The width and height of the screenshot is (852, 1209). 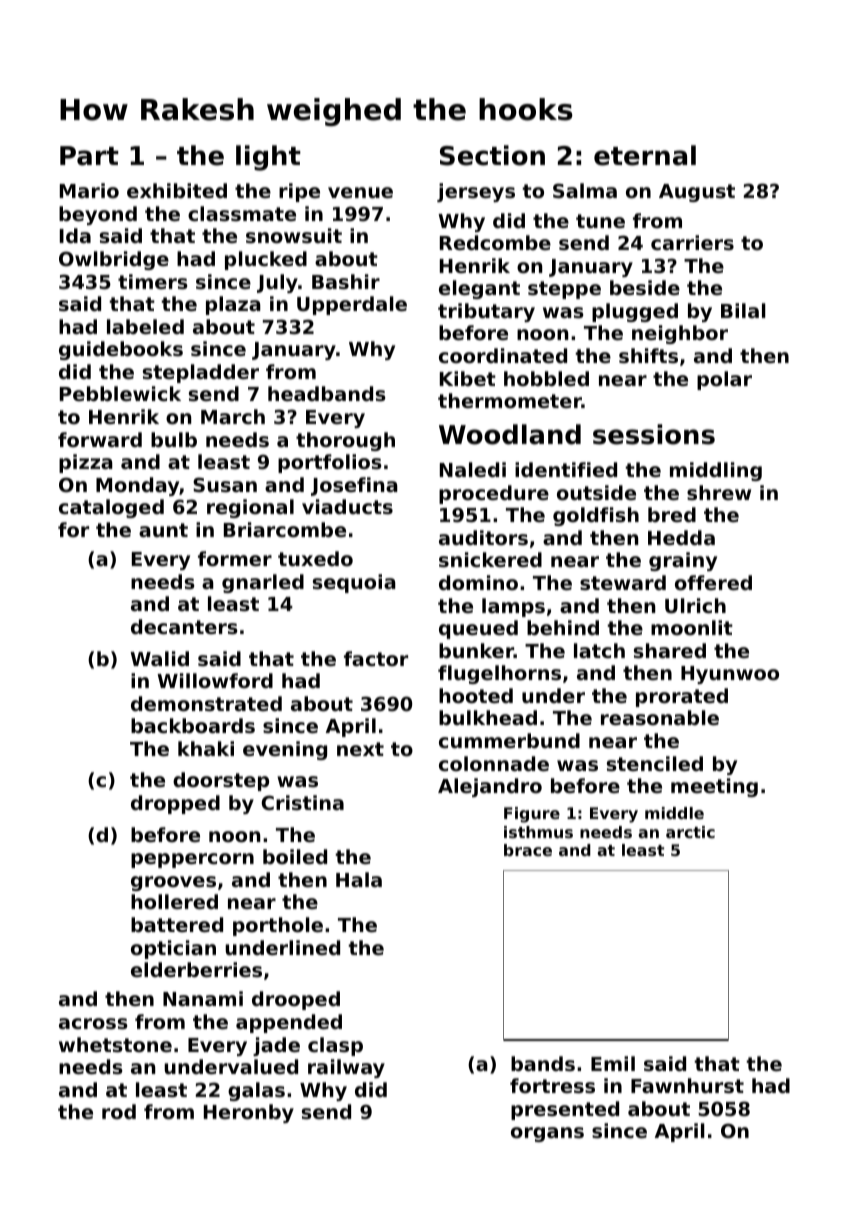 What do you see at coordinates (303, 802) in the screenshot?
I see `Cristina` at bounding box center [303, 802].
